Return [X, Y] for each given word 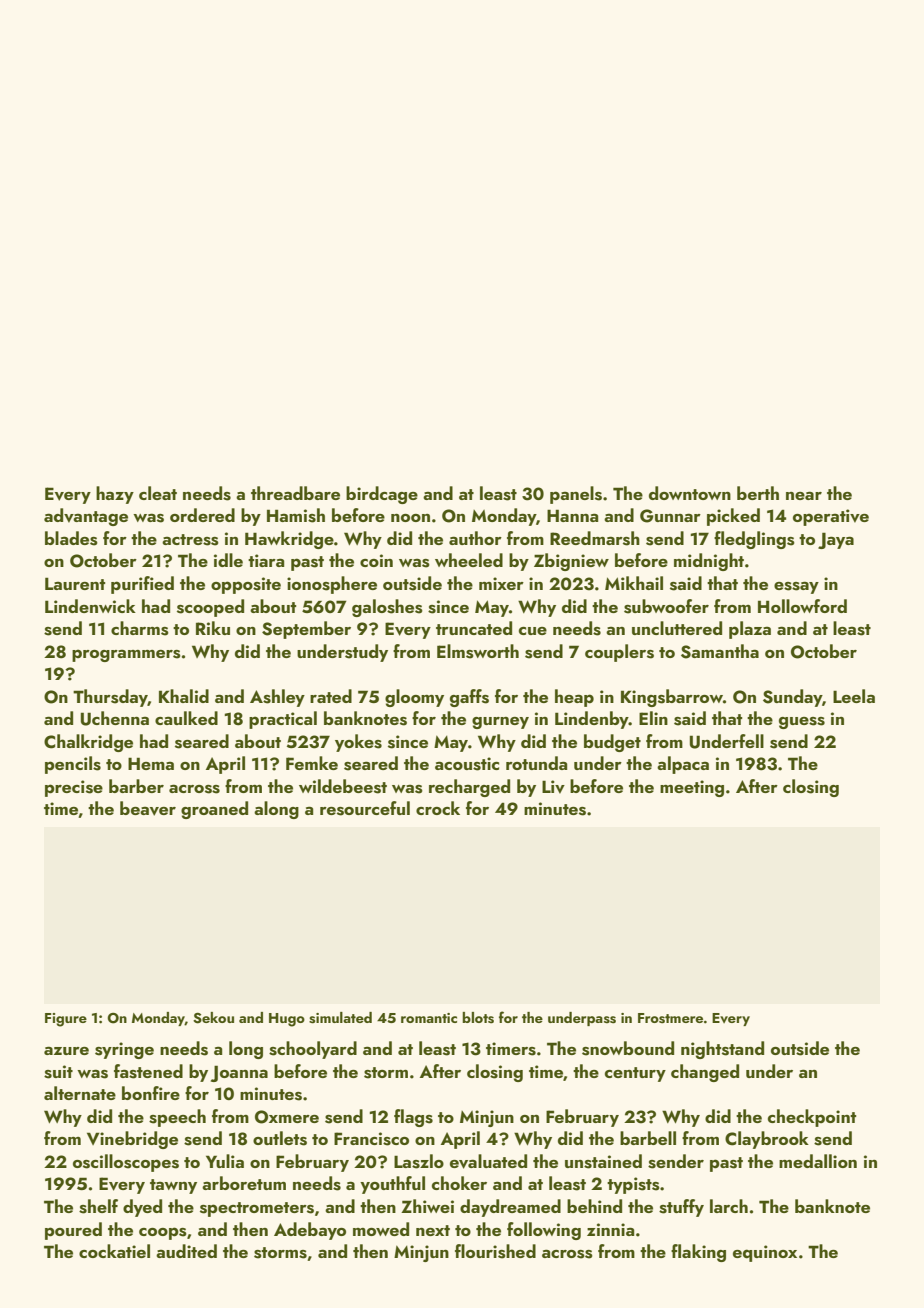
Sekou [213, 1018]
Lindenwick [90, 606]
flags [413, 1118]
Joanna [239, 1073]
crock [438, 808]
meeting [692, 788]
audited [186, 1251]
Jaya [836, 540]
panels [576, 495]
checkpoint [812, 1118]
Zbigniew [571, 562]
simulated [340, 1018]
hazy [115, 495]
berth [758, 493]
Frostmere [670, 1018]
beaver [148, 808]
